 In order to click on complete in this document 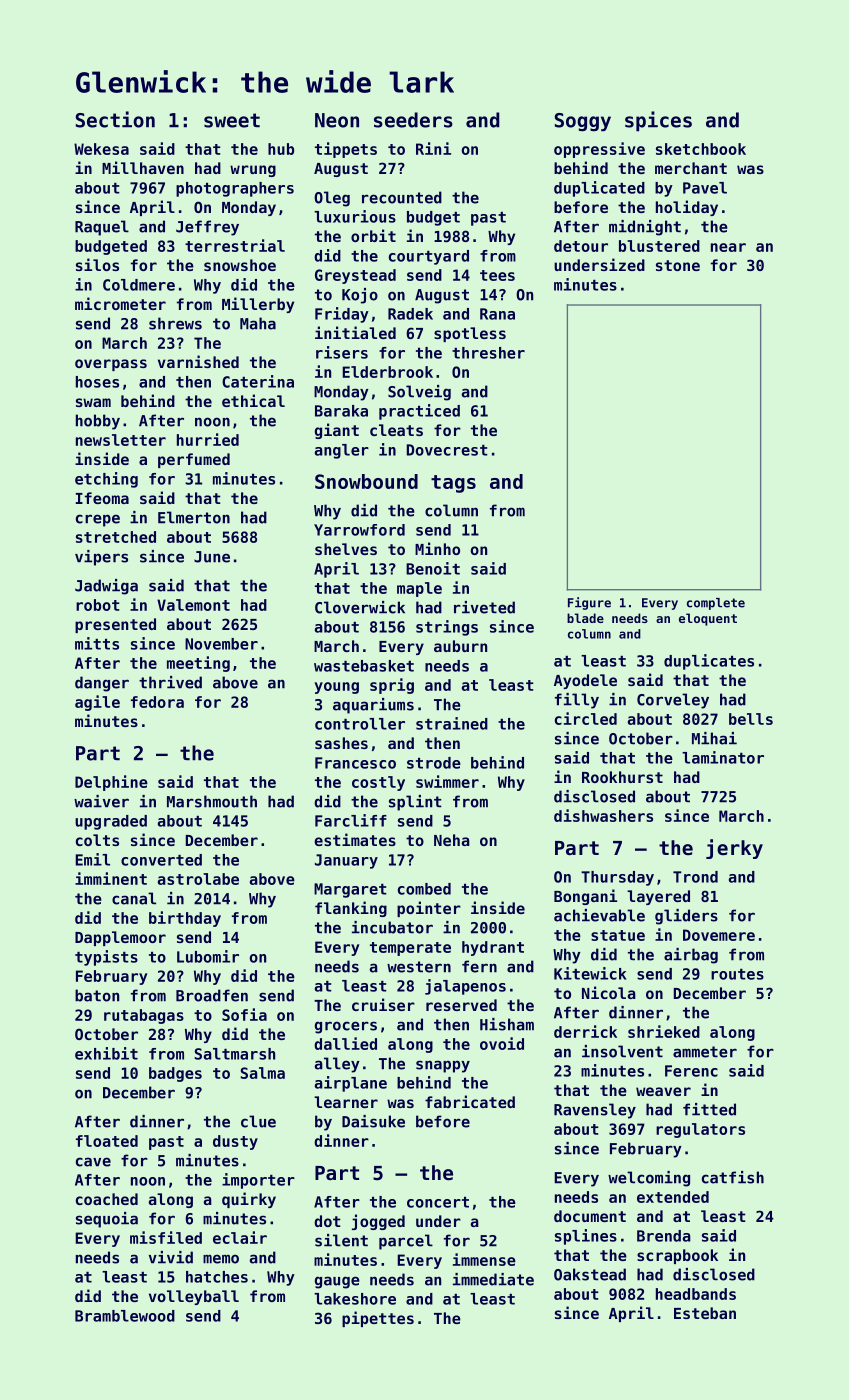, I will do `click(716, 604)`.
